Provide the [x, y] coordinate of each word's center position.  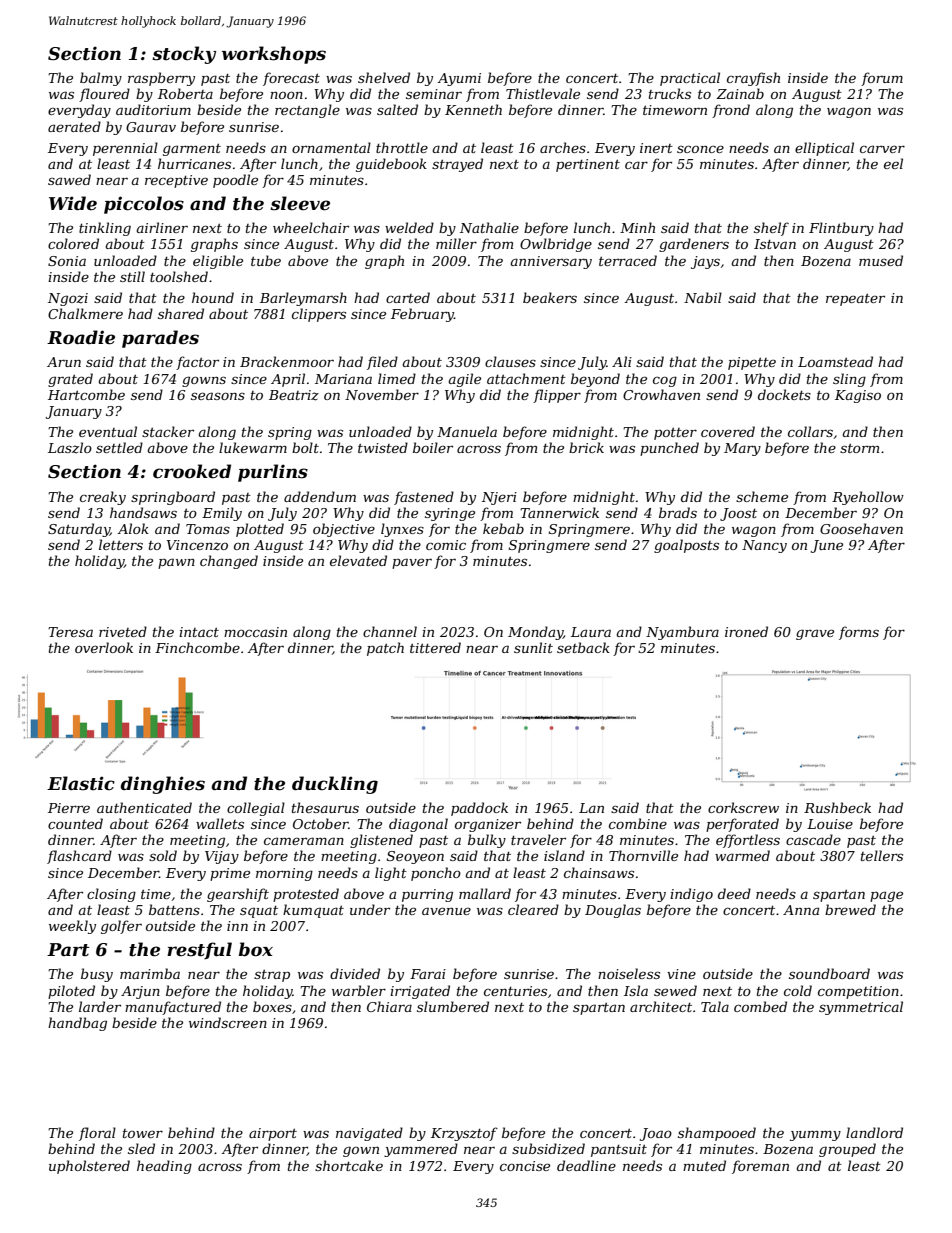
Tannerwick [559, 512]
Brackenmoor [287, 361]
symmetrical [861, 1008]
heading [164, 1167]
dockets [784, 394]
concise [525, 1166]
